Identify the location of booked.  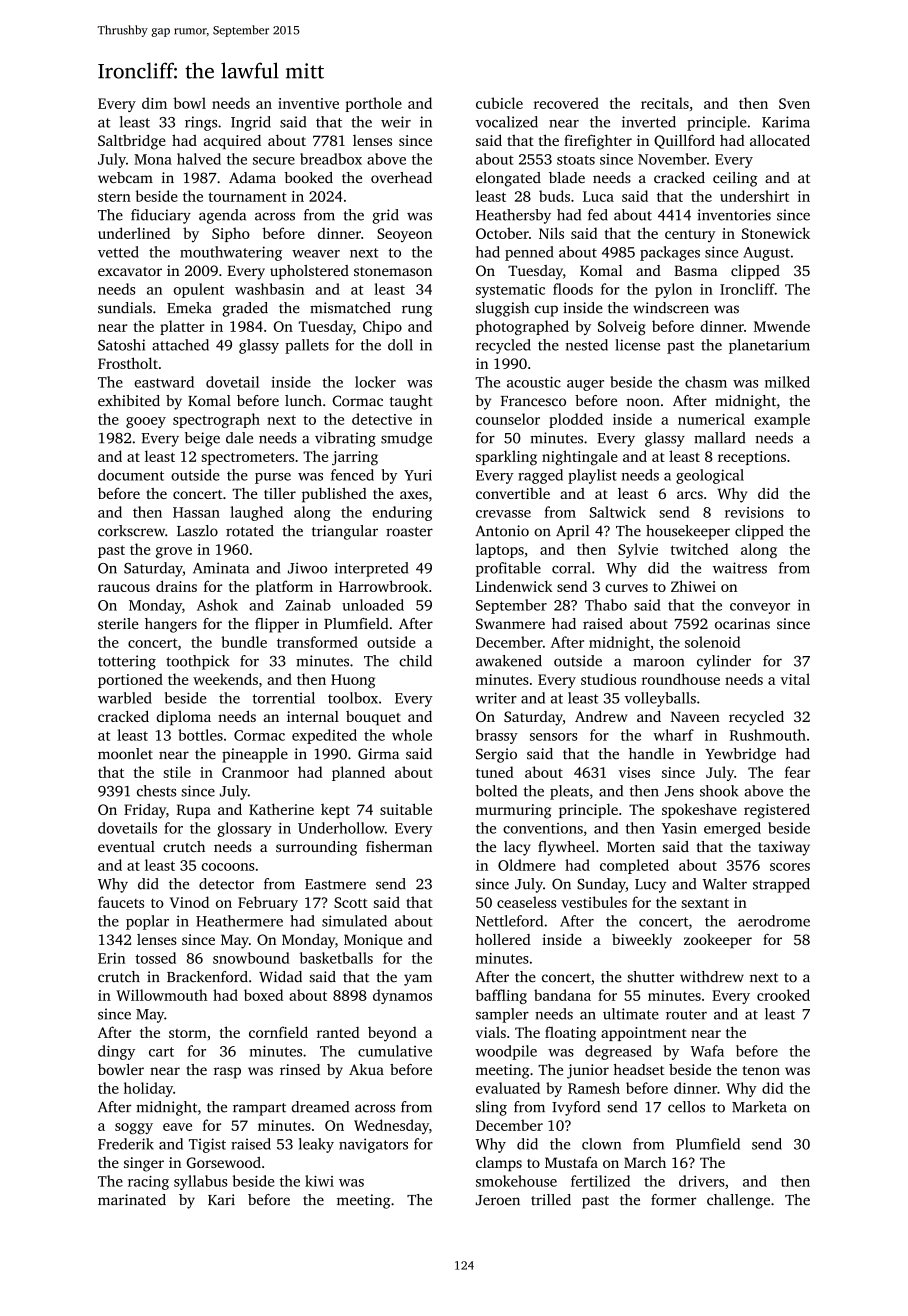
(309, 177).
